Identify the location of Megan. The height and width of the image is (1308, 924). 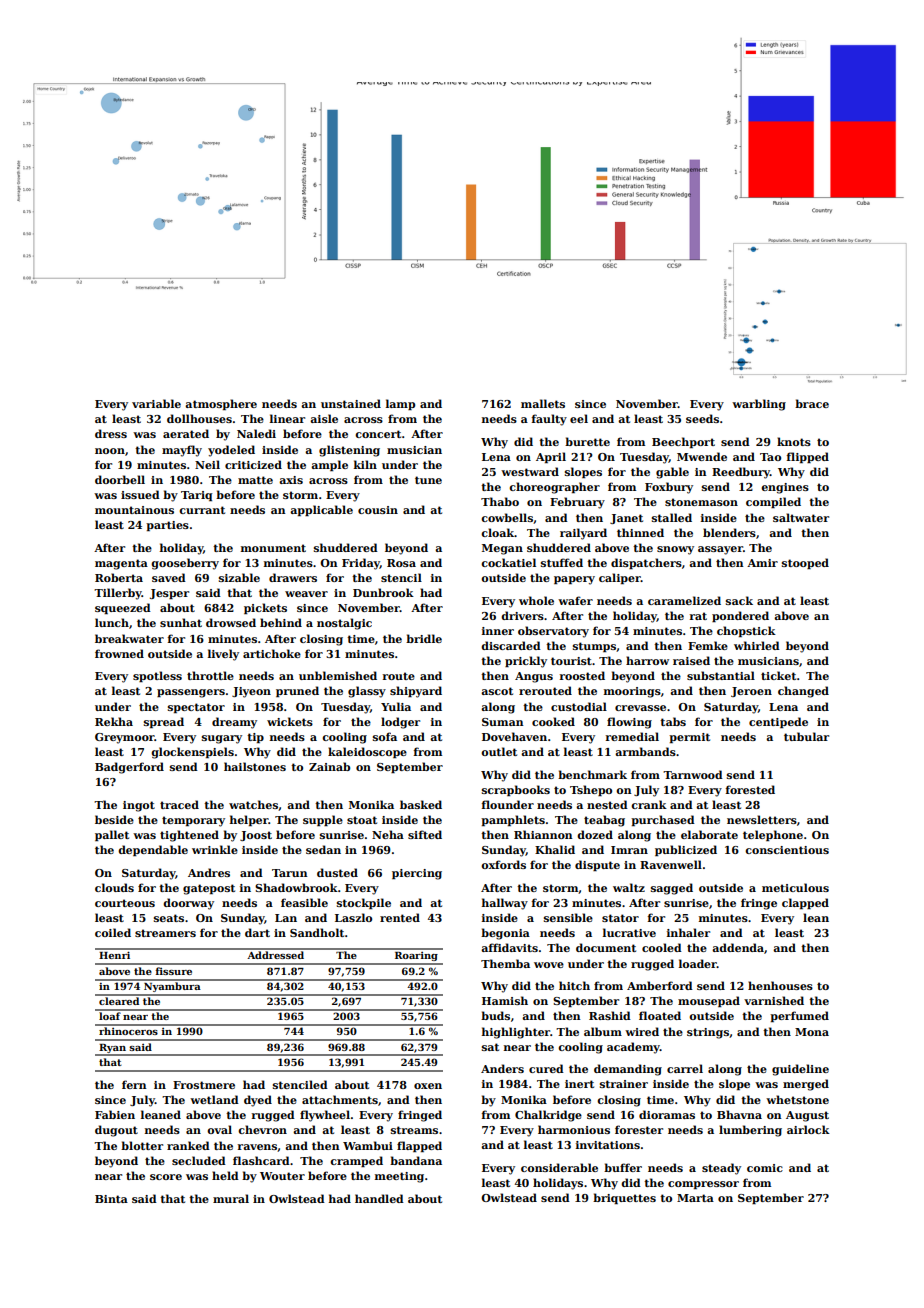
(502, 549).
